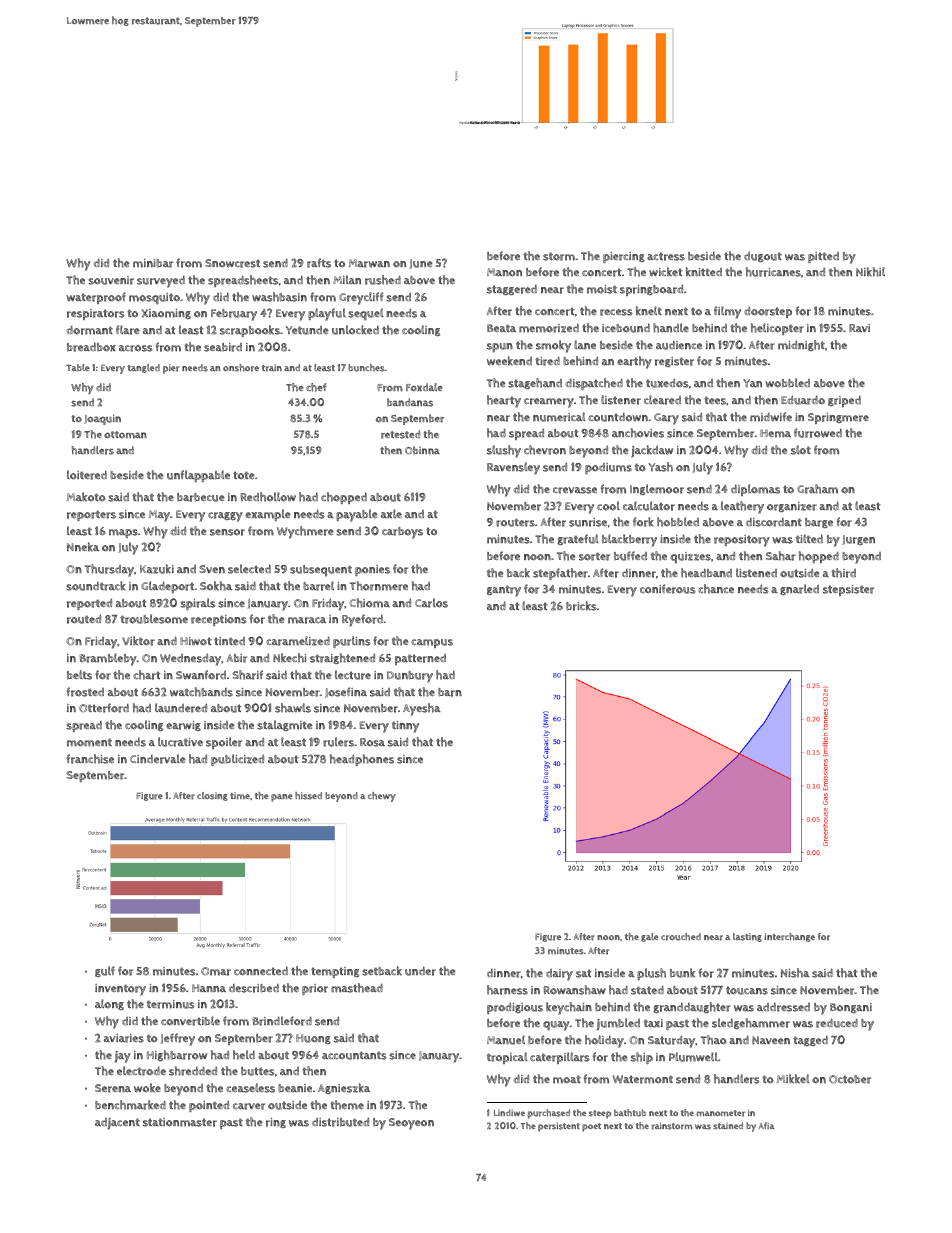 This document has width=952, height=1233. What do you see at coordinates (500, 347) in the document?
I see `spun` at bounding box center [500, 347].
